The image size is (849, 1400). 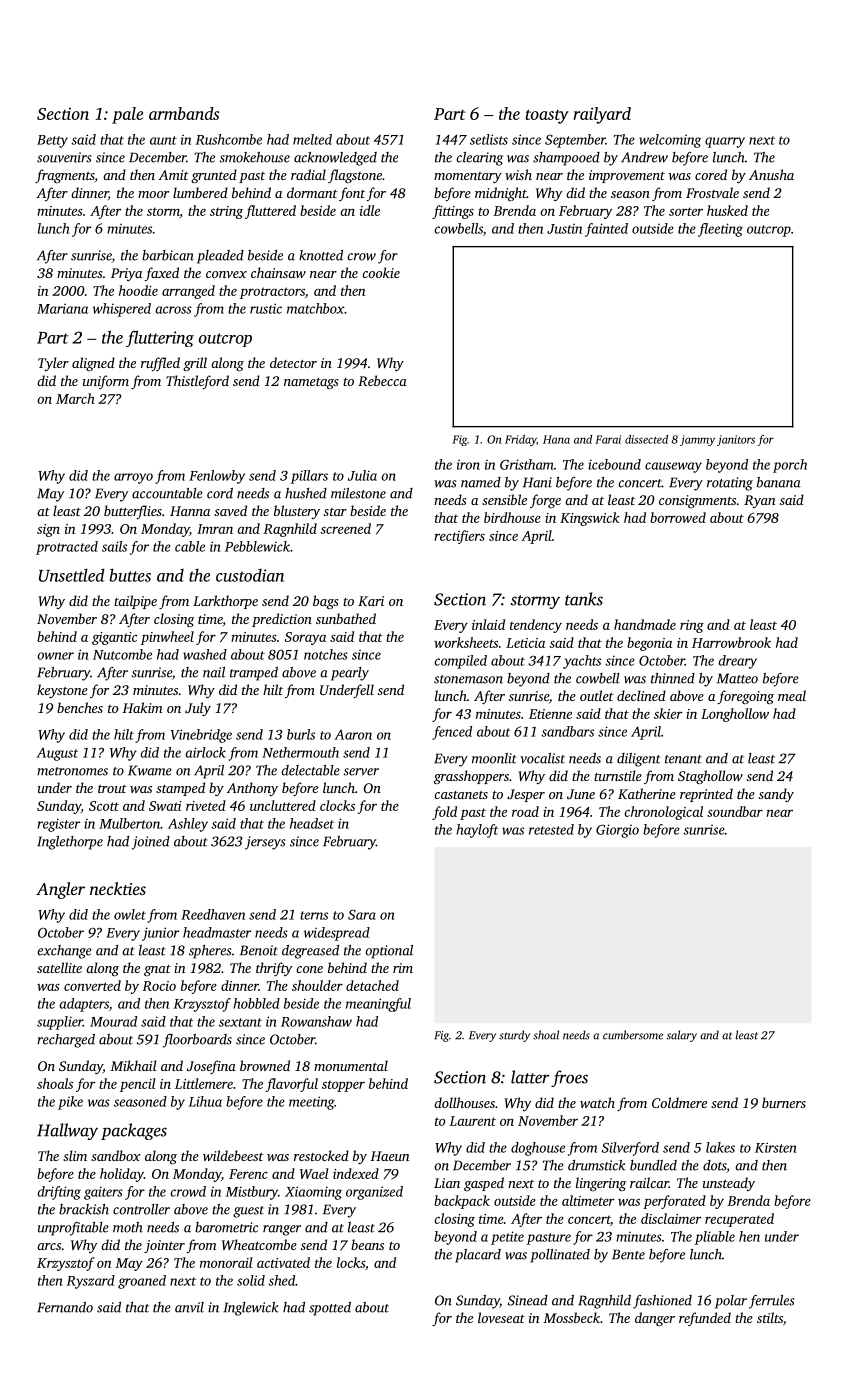 I want to click on danger, so click(x=655, y=1319).
